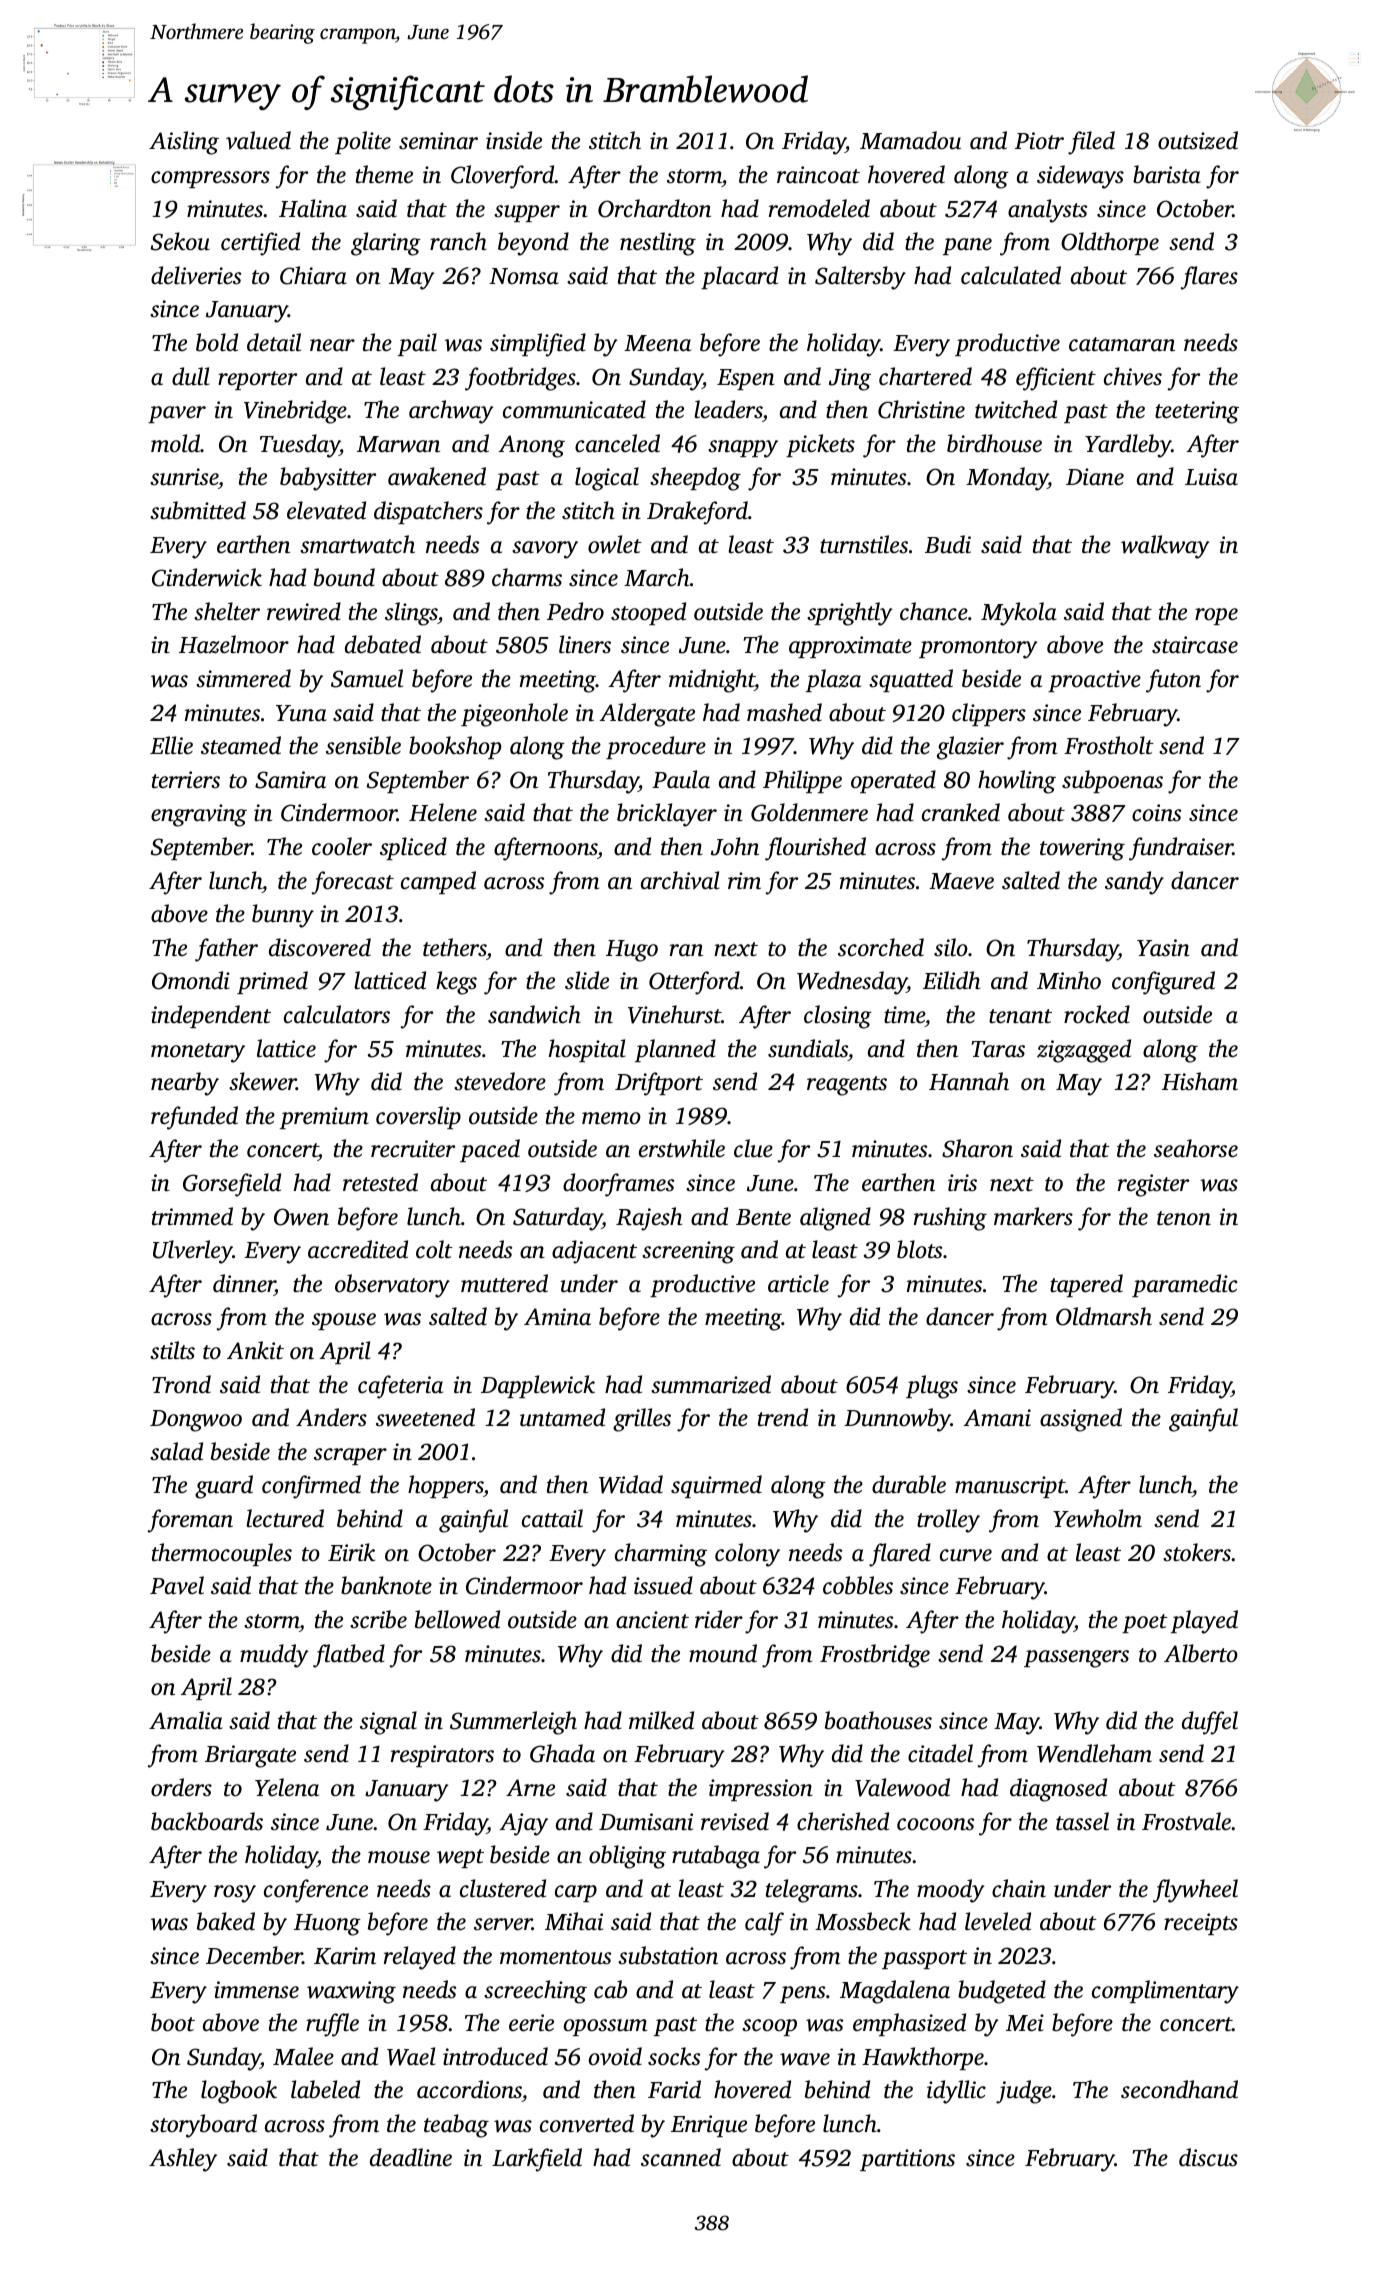 The image size is (1389, 2288). What do you see at coordinates (258, 140) in the screenshot?
I see `valued` at bounding box center [258, 140].
